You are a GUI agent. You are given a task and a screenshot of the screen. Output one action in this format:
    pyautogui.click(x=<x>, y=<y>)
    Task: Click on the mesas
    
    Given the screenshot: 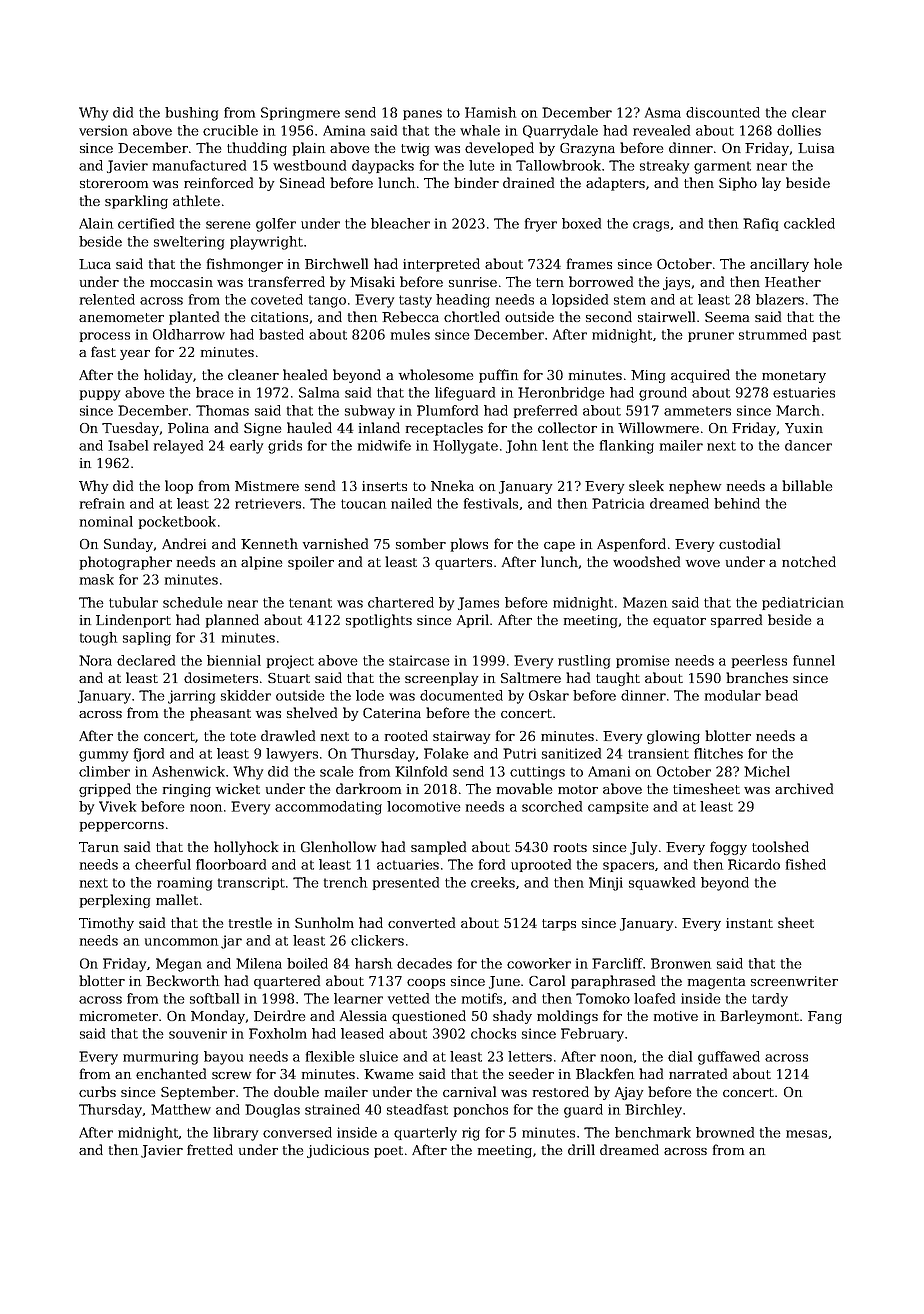 What is the action you would take?
    pyautogui.click(x=806, y=1134)
